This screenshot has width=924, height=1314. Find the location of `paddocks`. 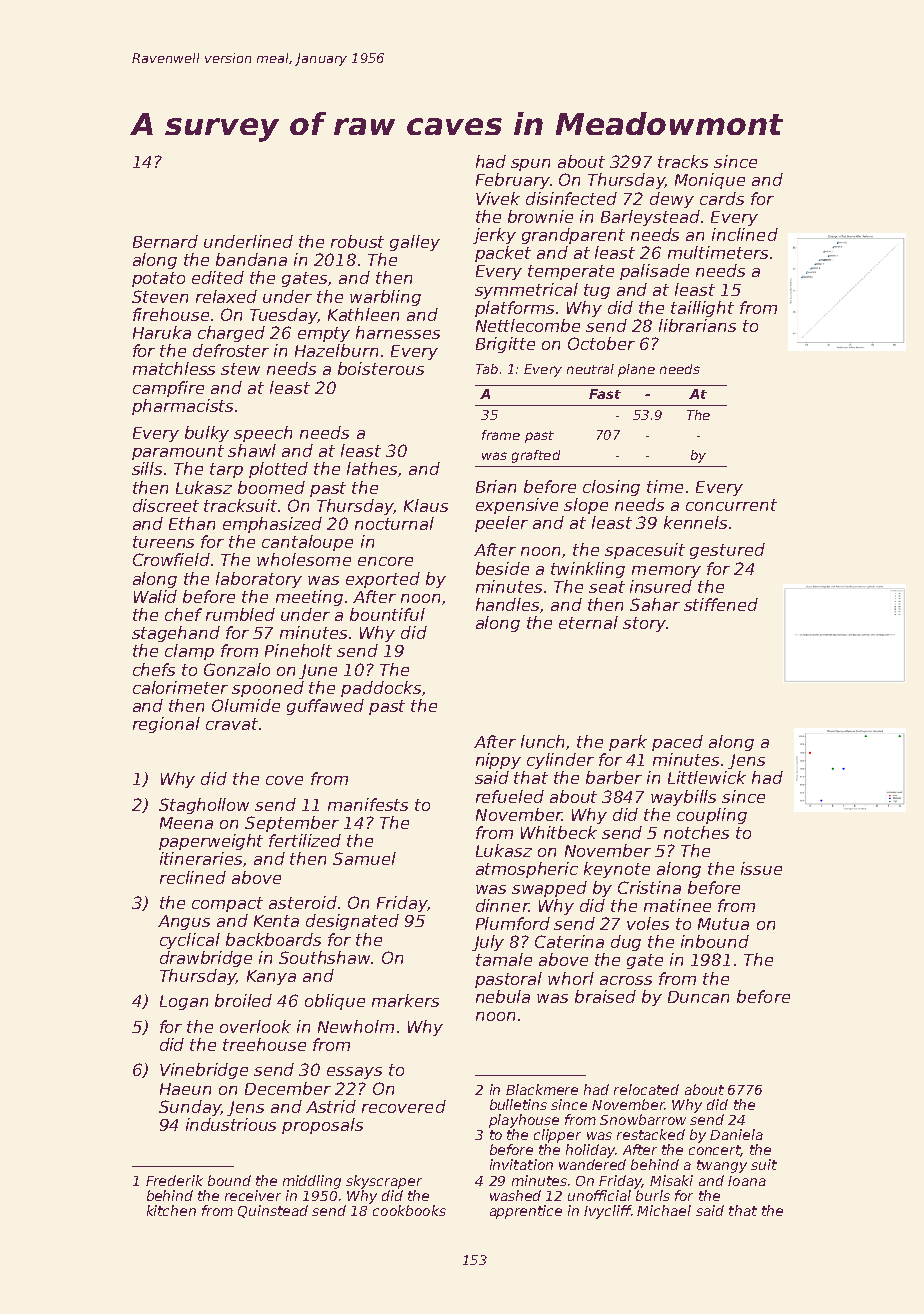

paddocks is located at coordinates (381, 689).
